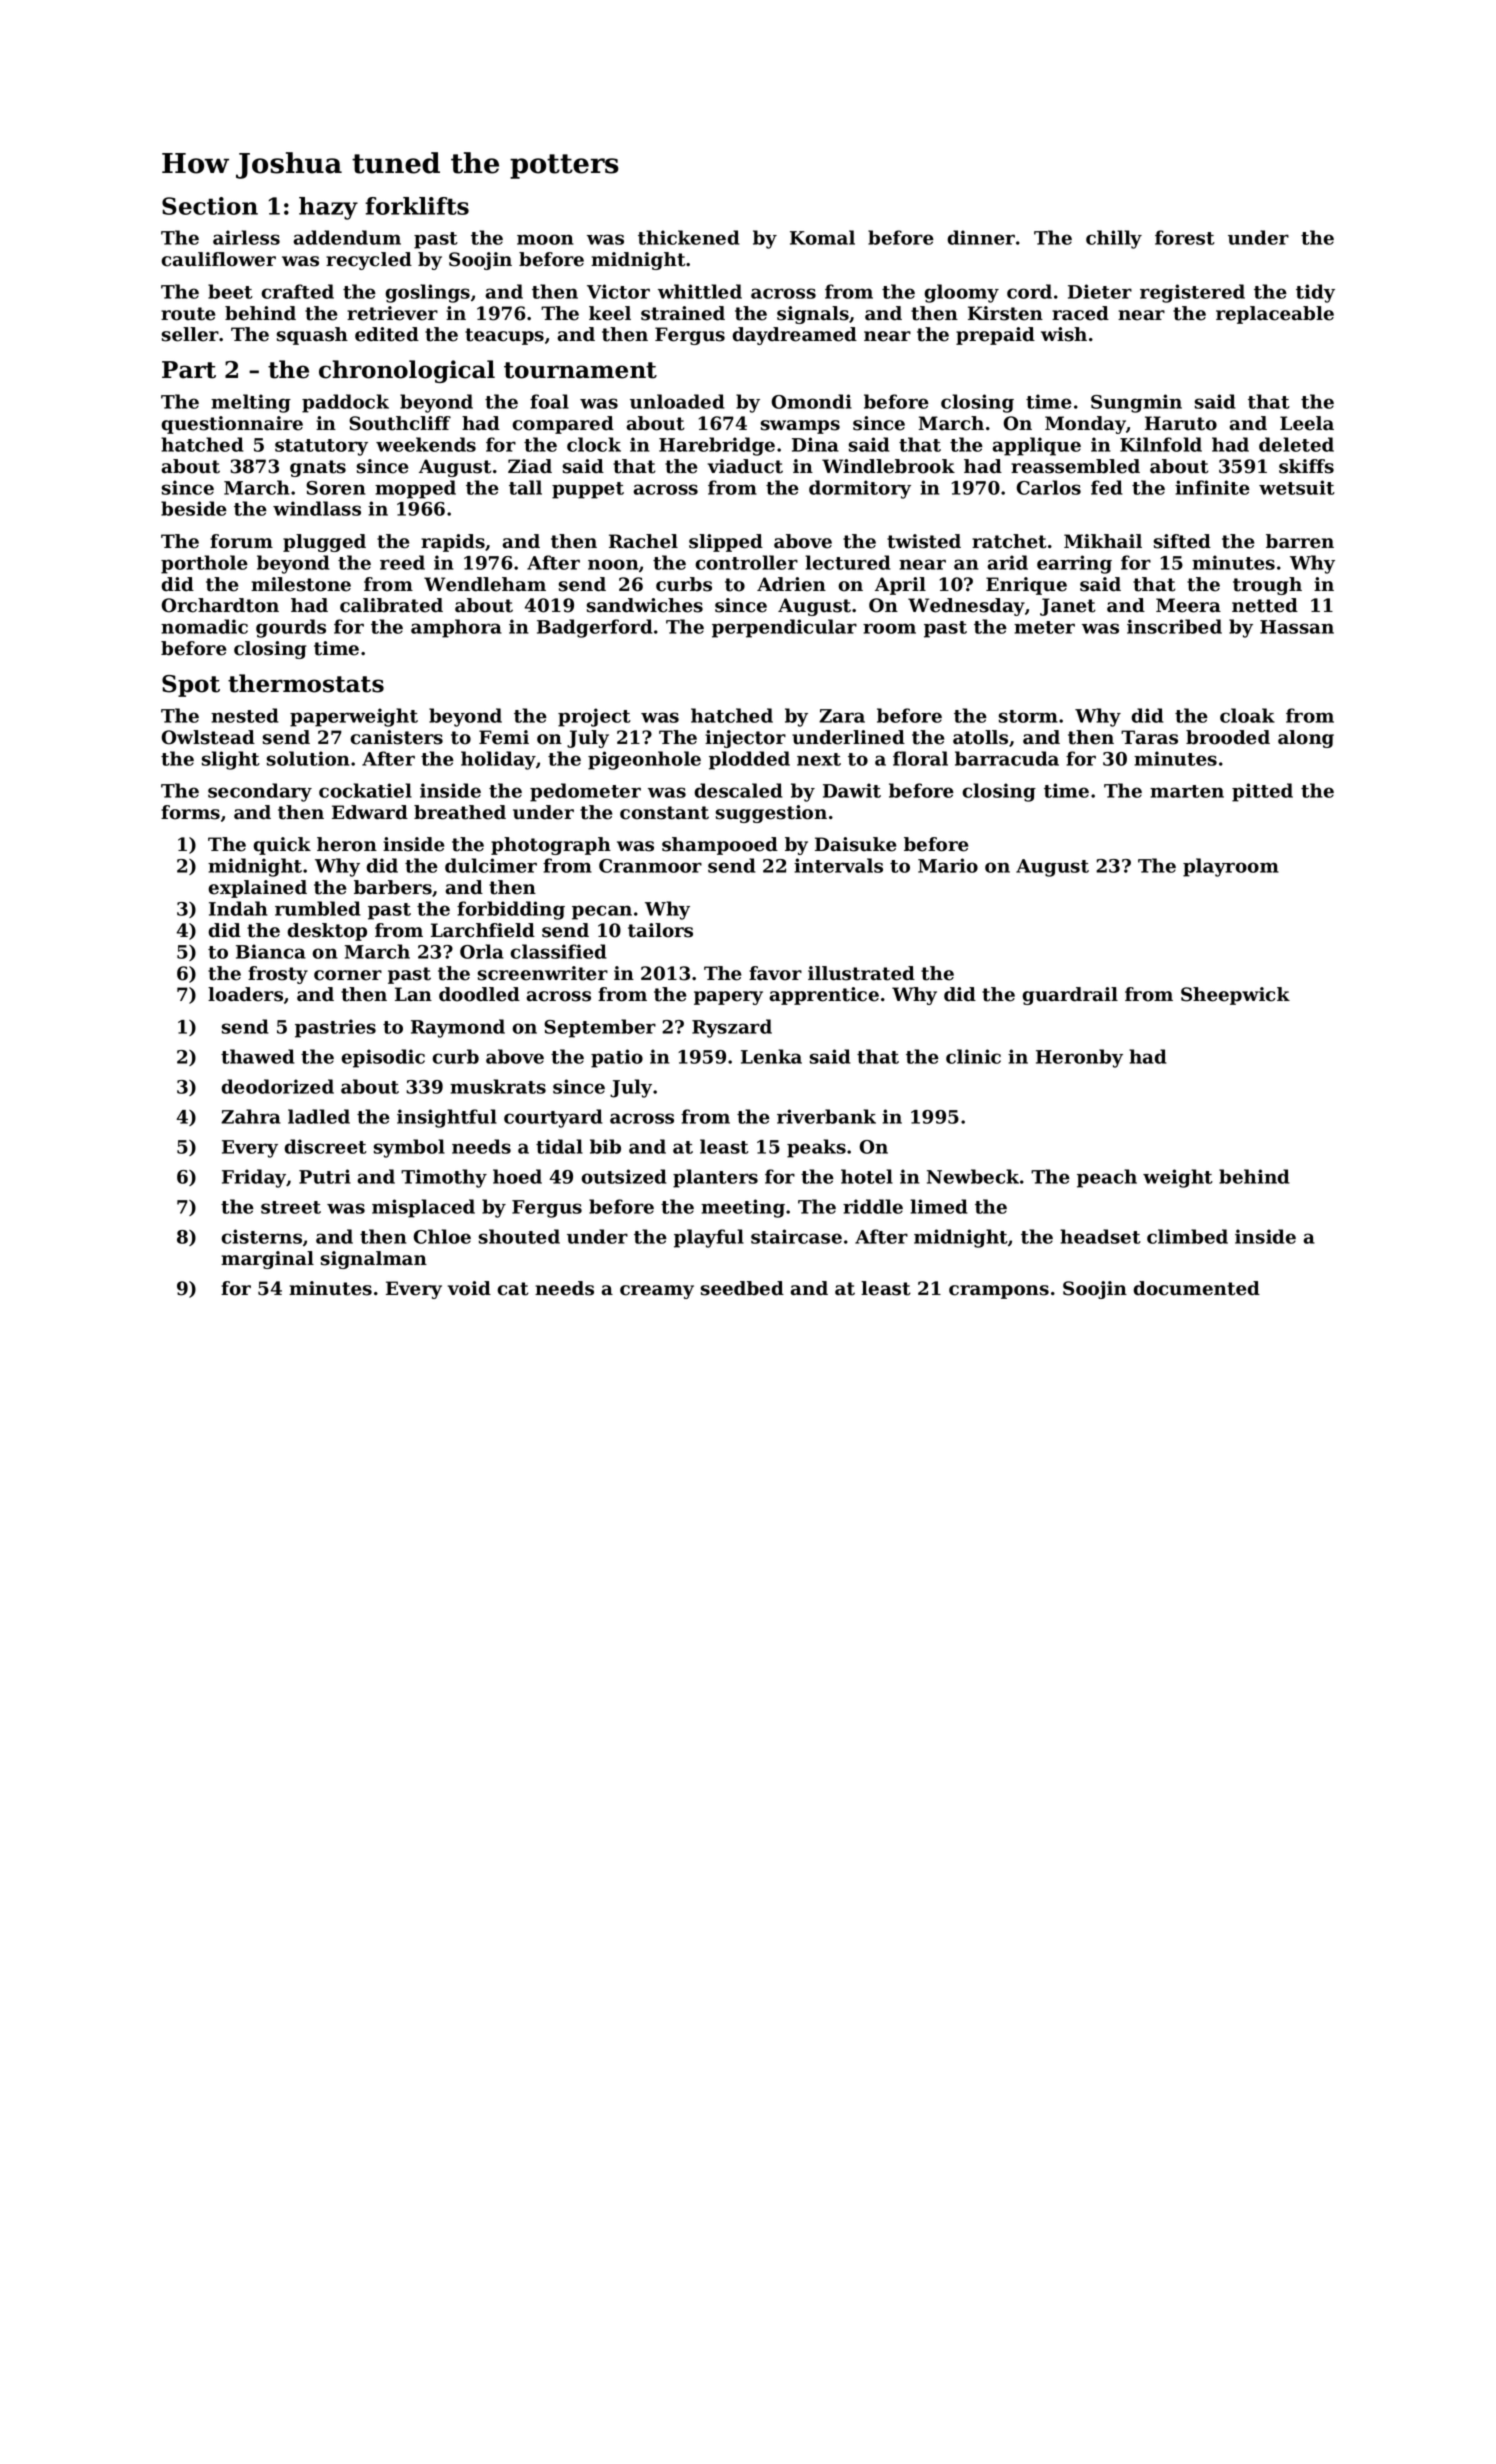 This image has height=2464, width=1496. What do you see at coordinates (822, 237) in the image?
I see `Komal` at bounding box center [822, 237].
